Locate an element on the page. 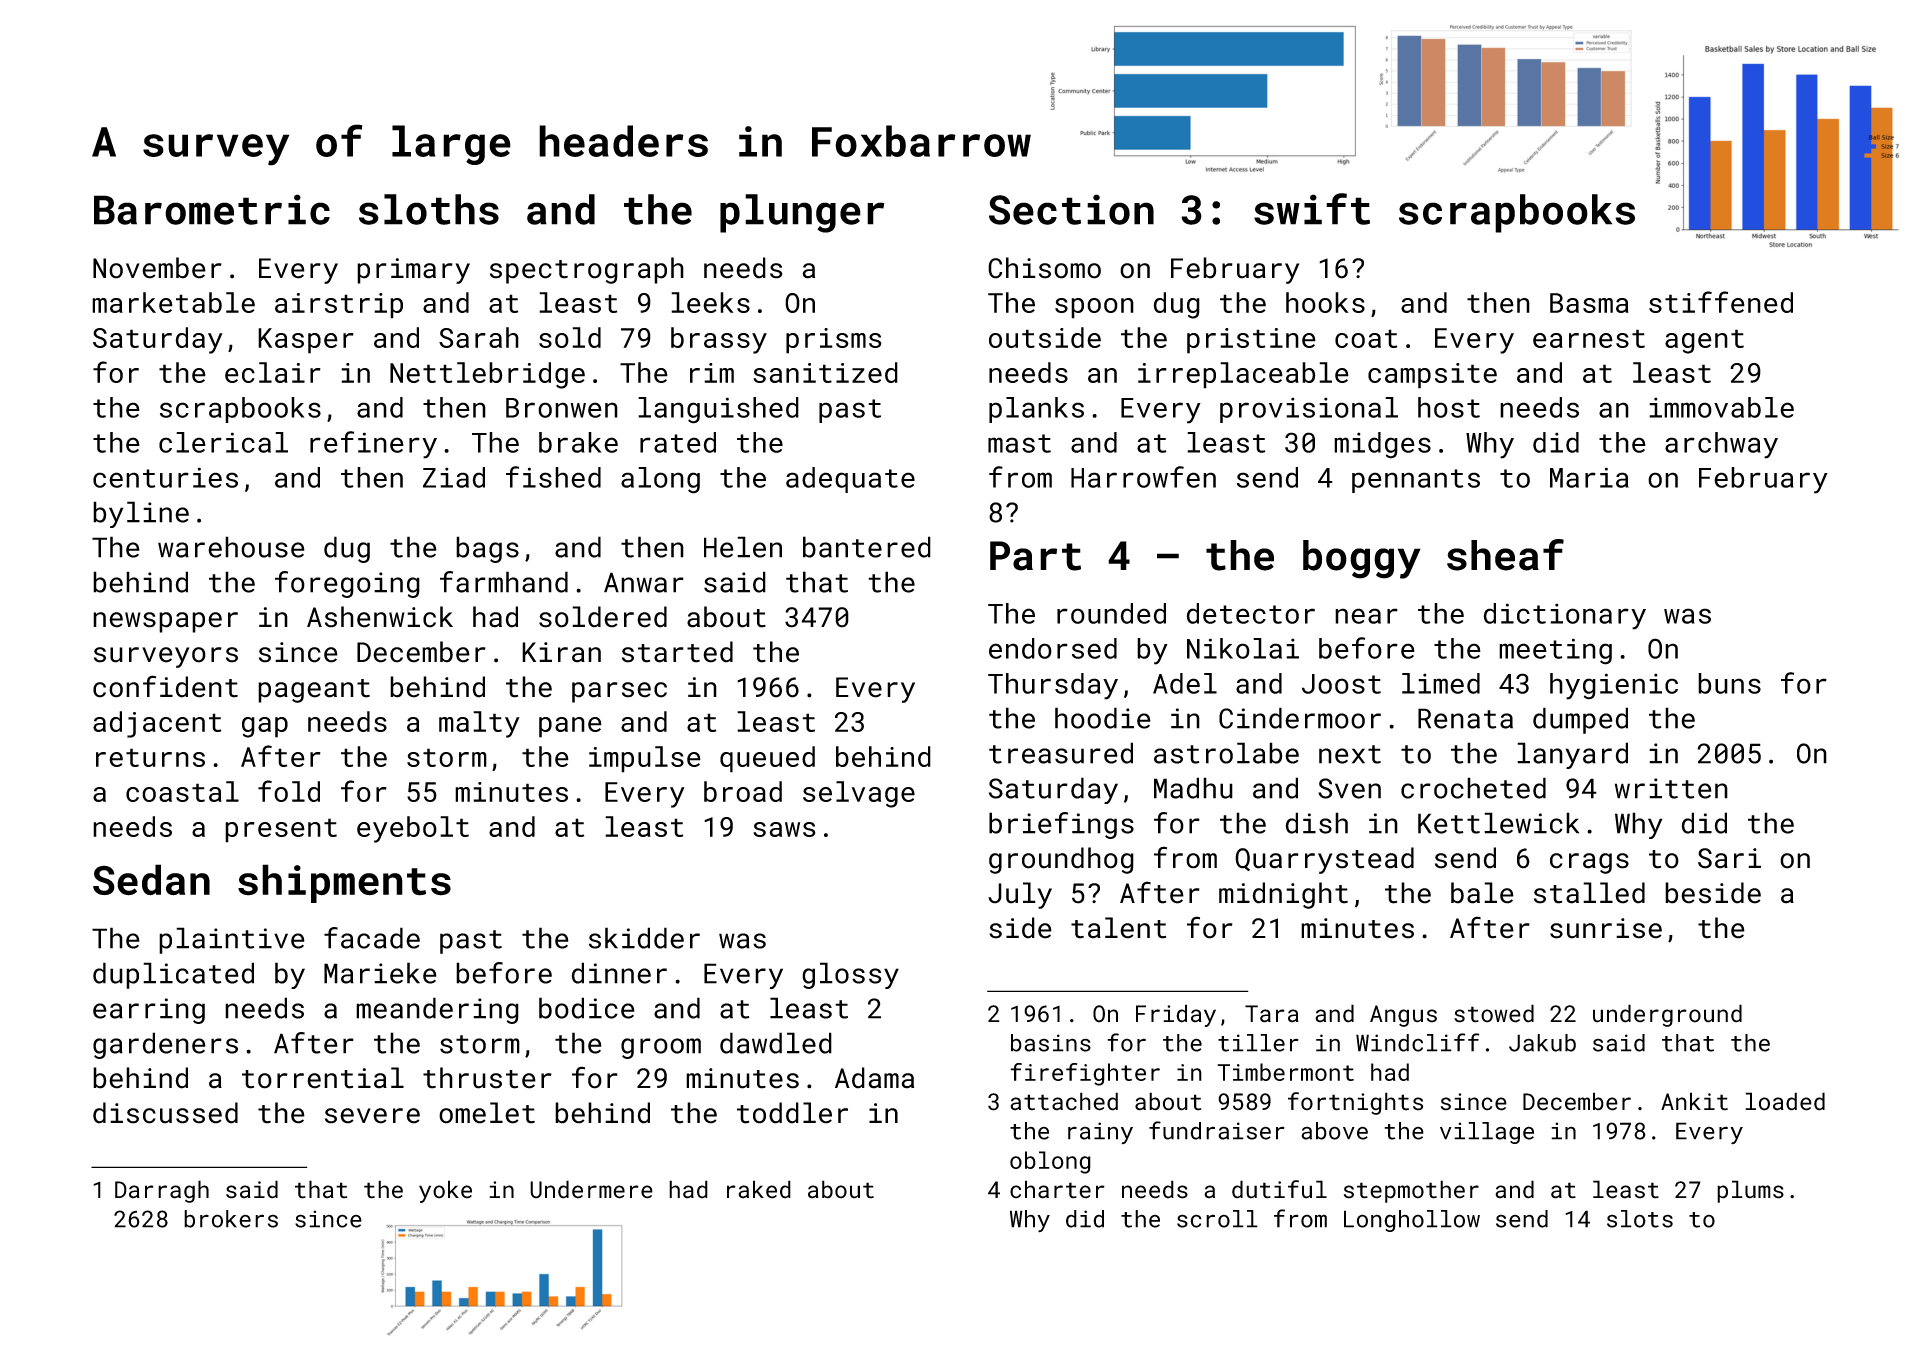 The height and width of the document is (1364, 1929). scroll is located at coordinates (1217, 1219).
